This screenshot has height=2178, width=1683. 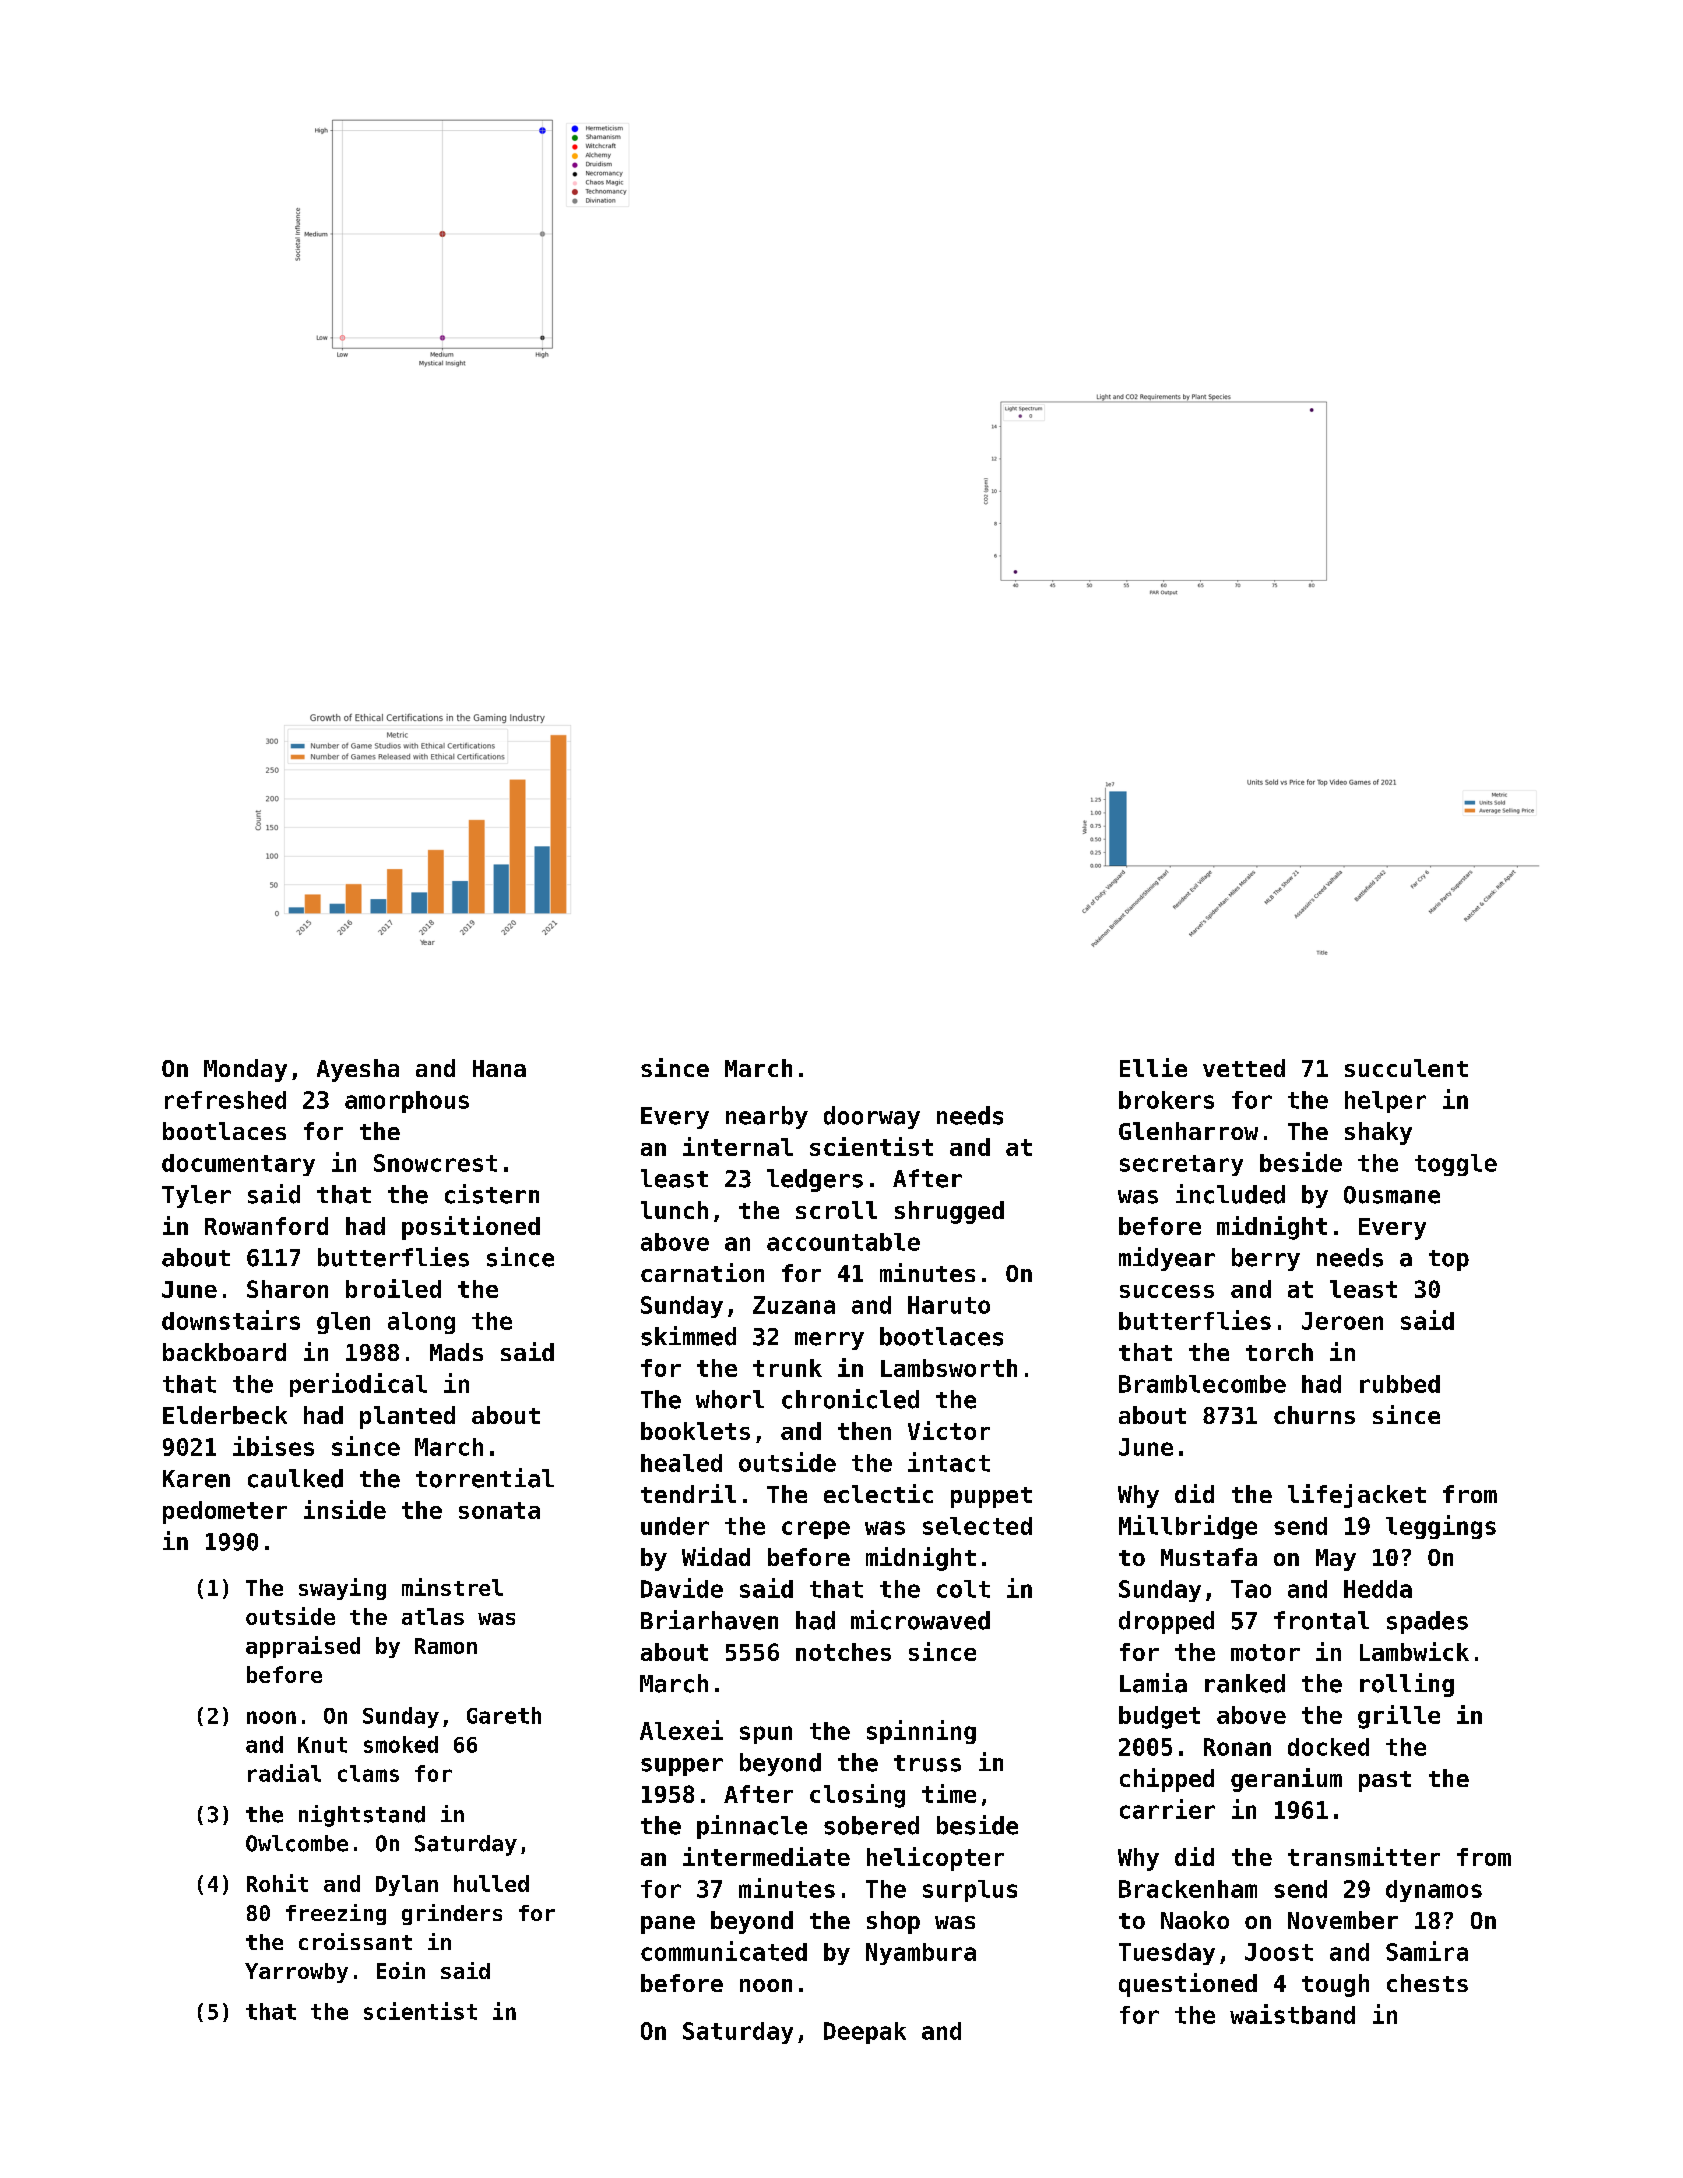 What do you see at coordinates (297, 1843) in the screenshot?
I see `Owlcombe` at bounding box center [297, 1843].
